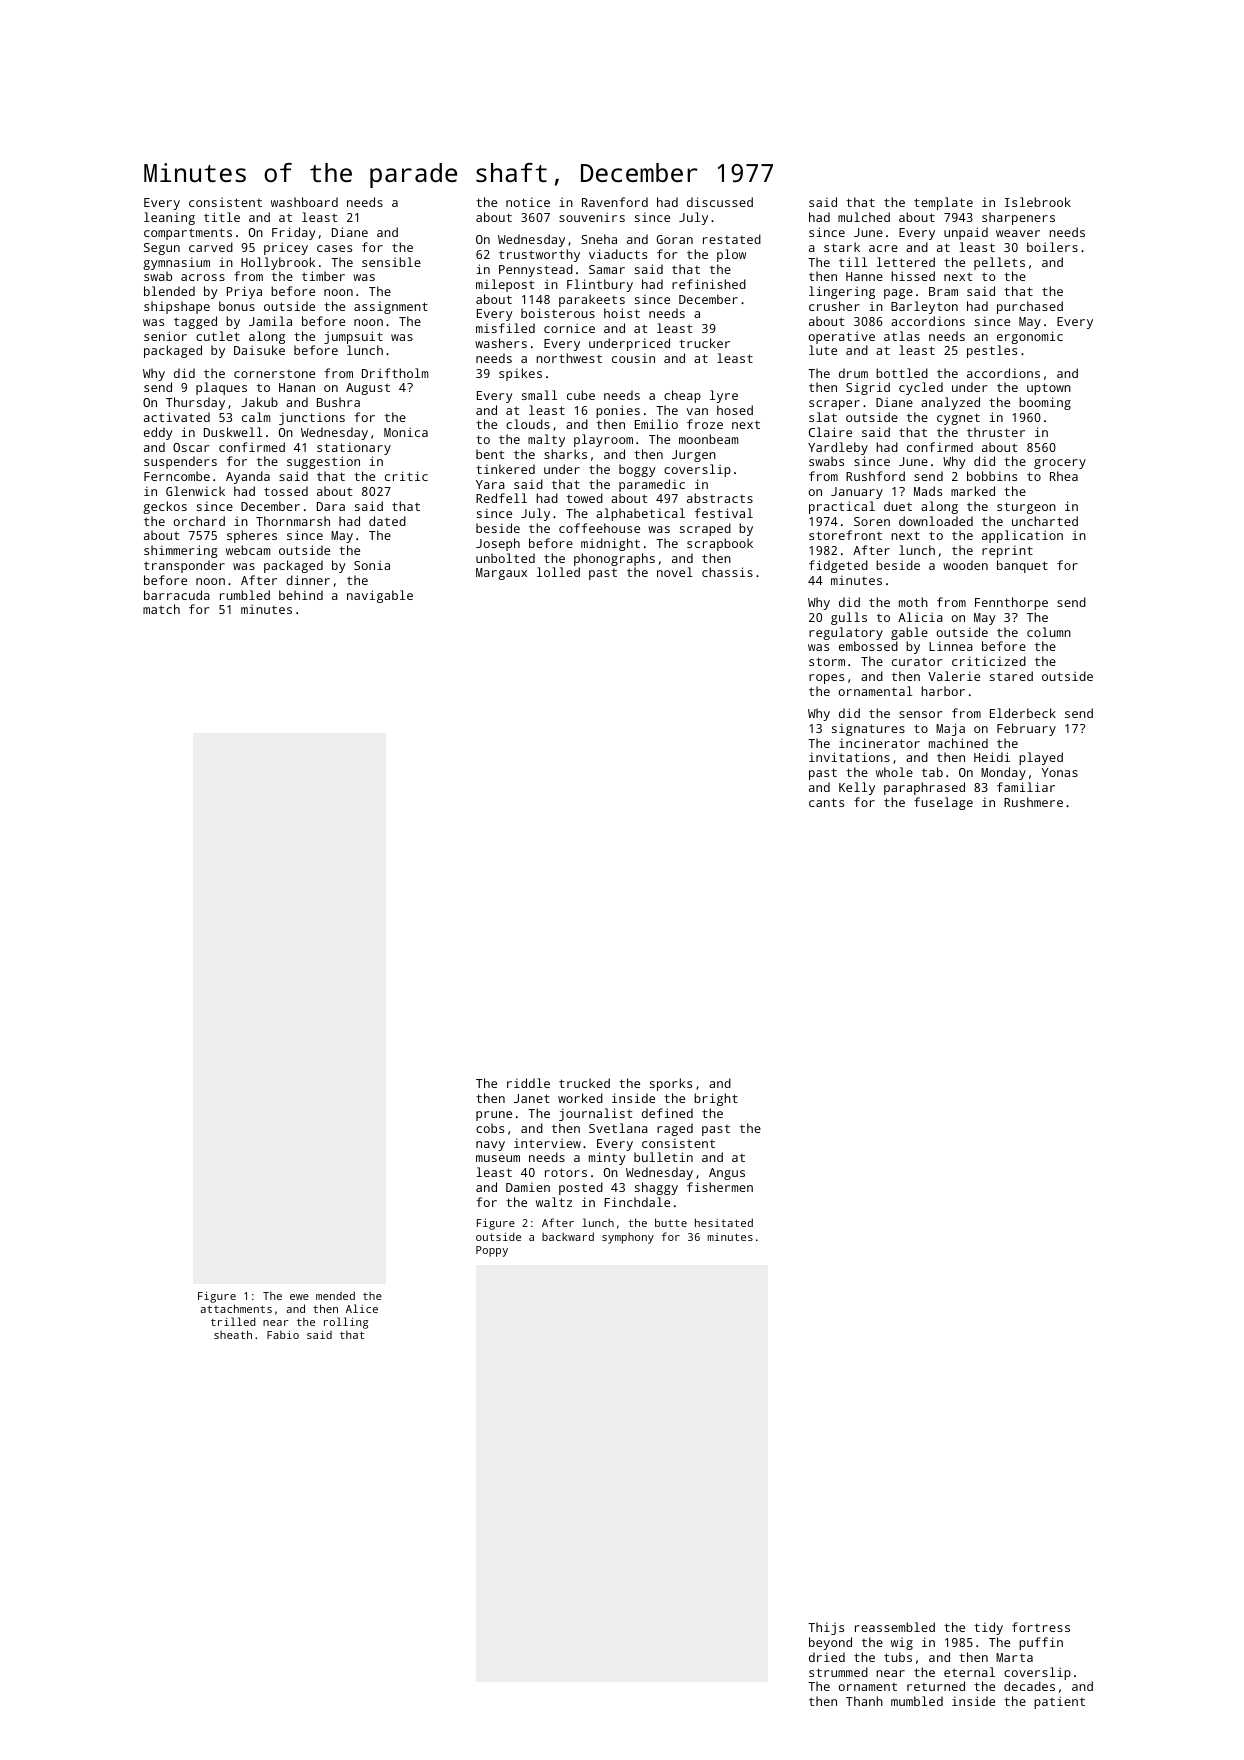 The height and width of the image is (1760, 1244). I want to click on fuselage, so click(943, 803).
